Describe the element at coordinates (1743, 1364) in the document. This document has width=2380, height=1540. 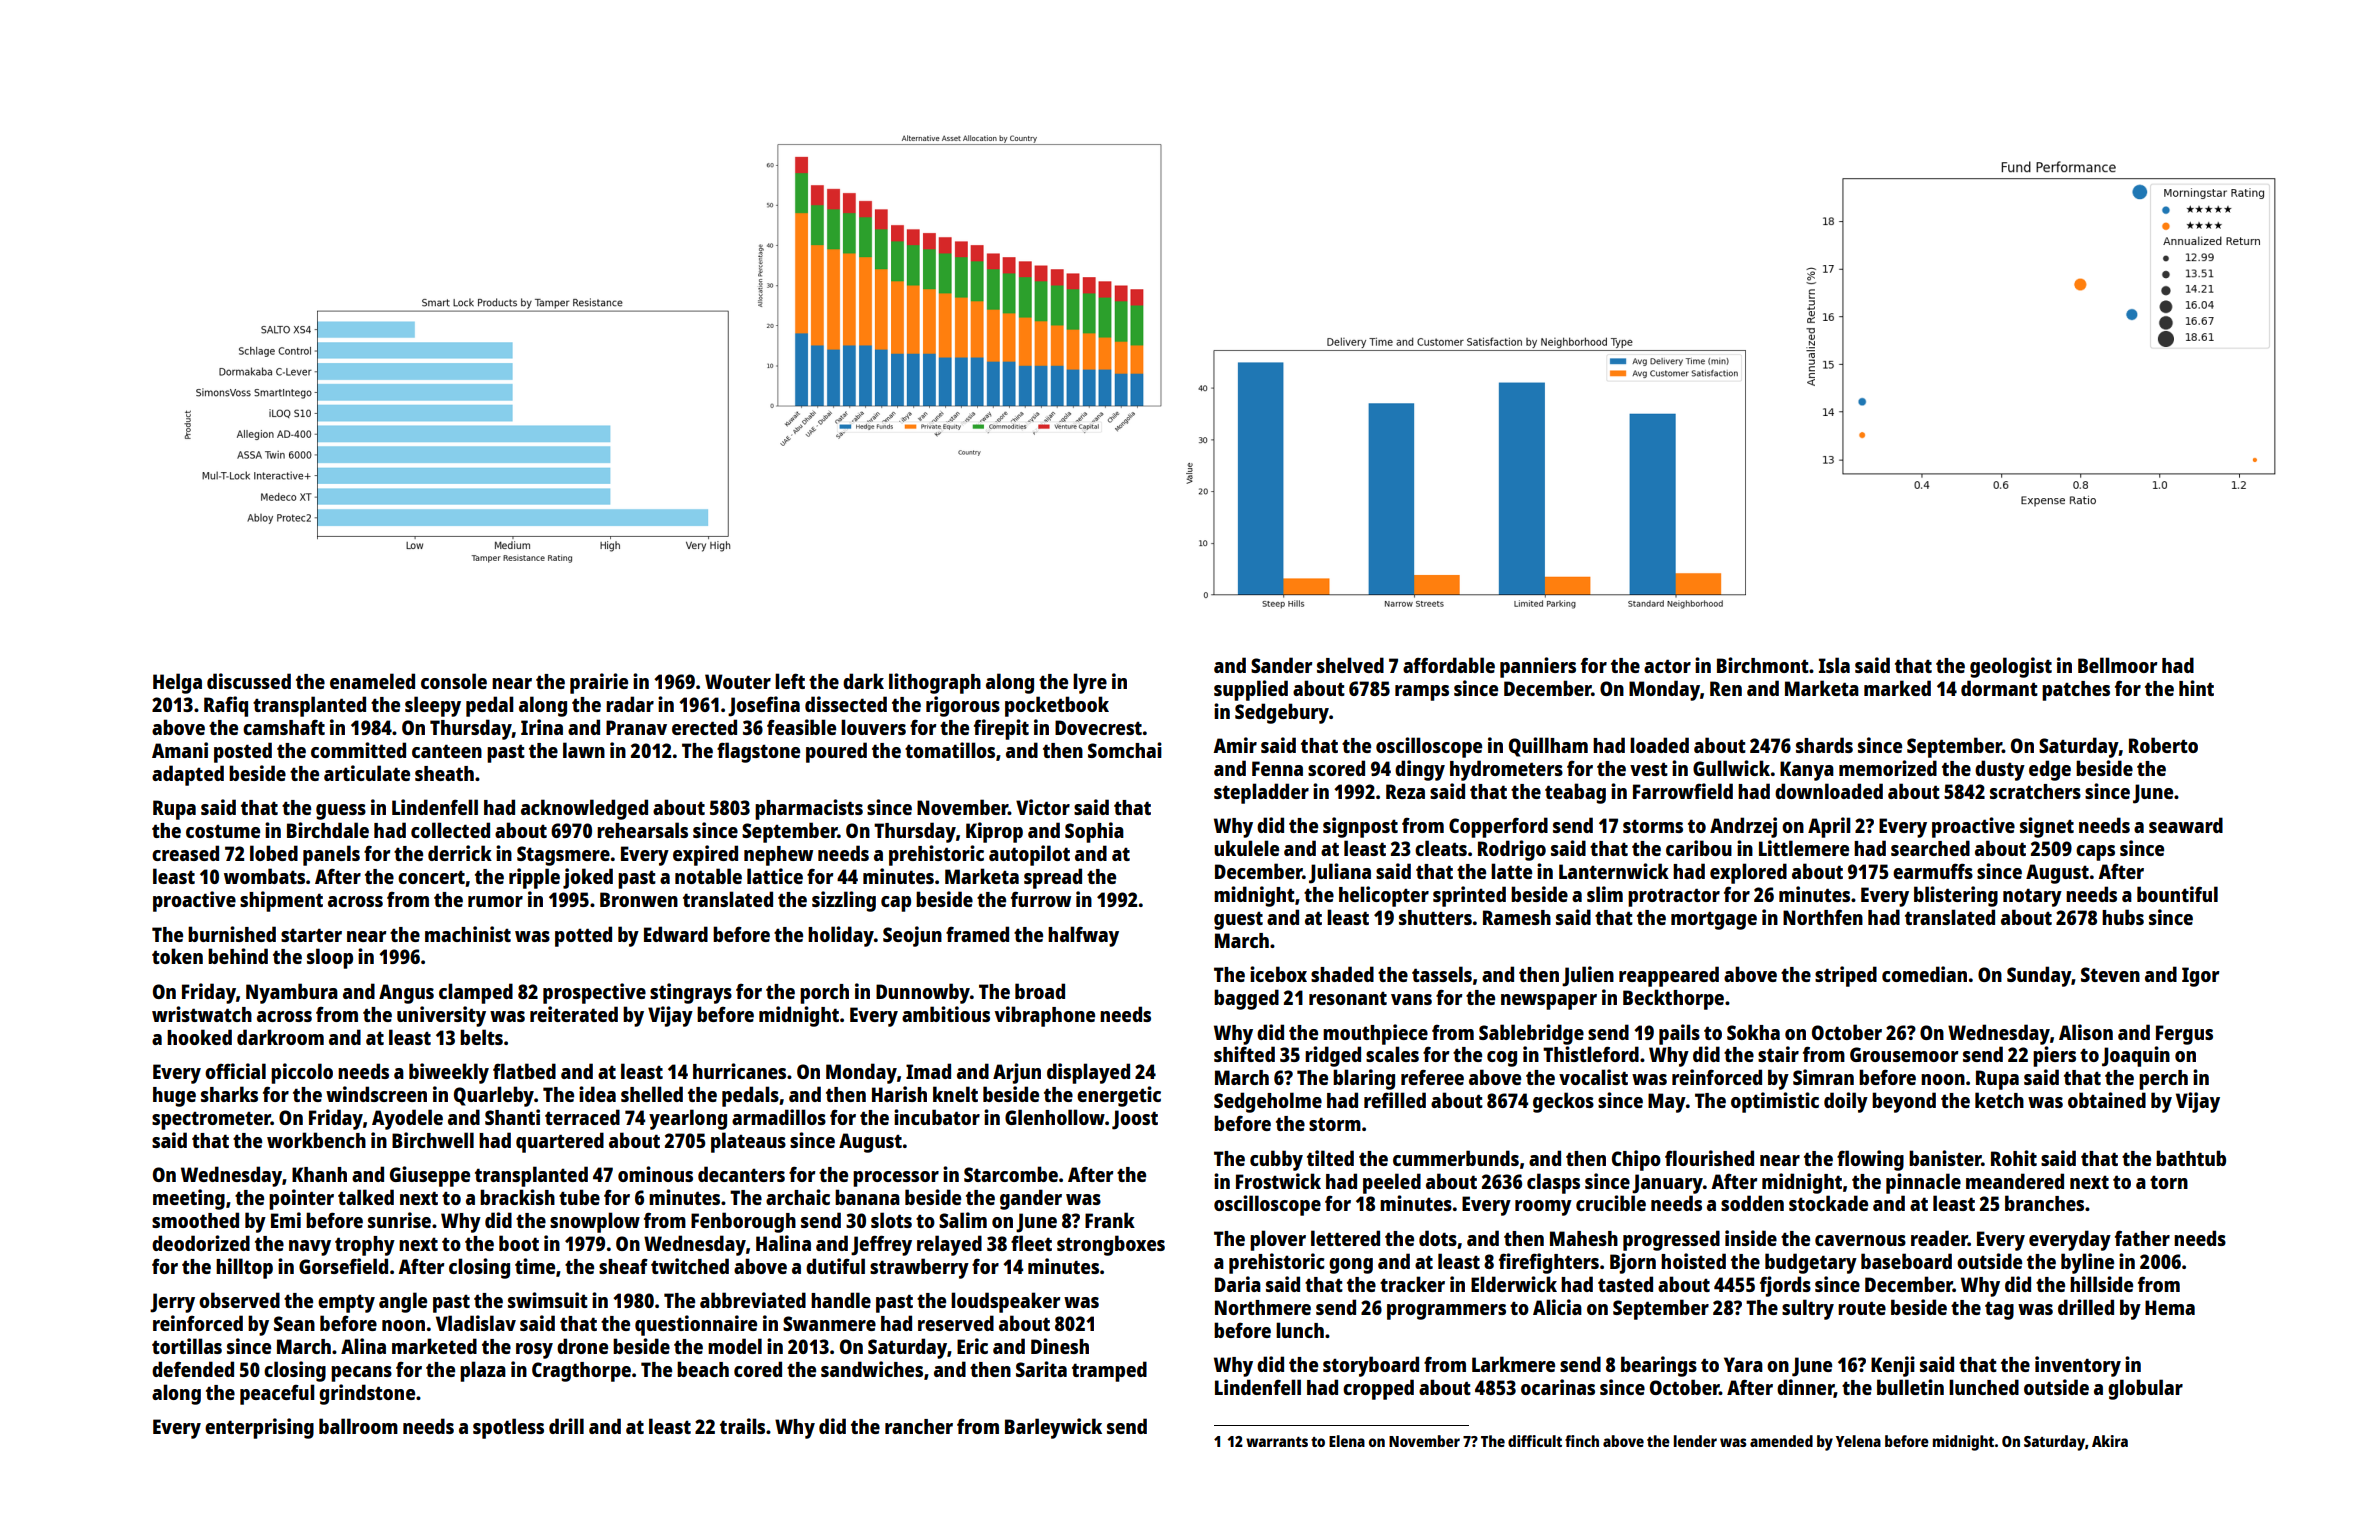
I see `Yara` at that location.
